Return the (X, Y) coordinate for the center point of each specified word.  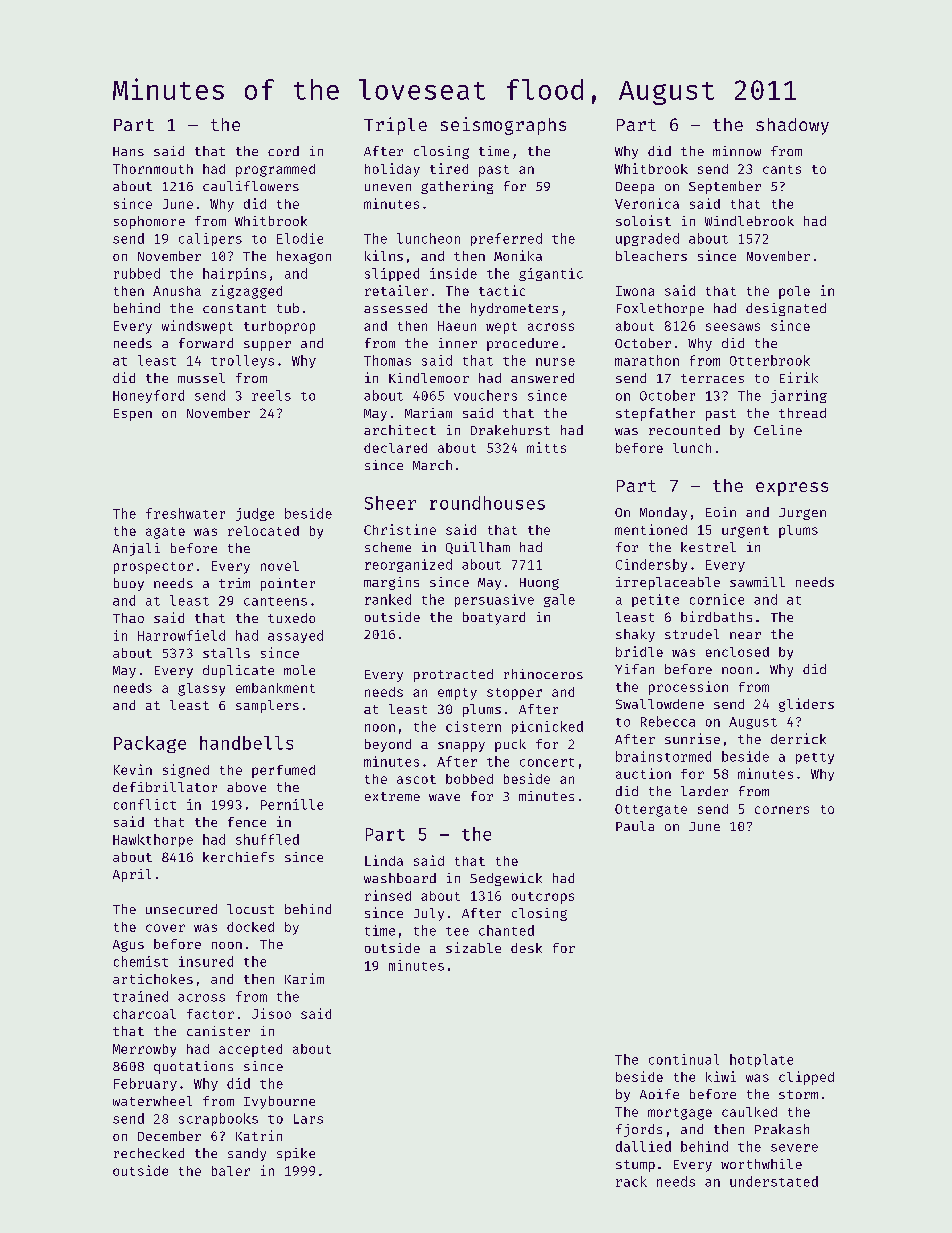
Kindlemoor (429, 378)
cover (165, 928)
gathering (457, 187)
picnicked (547, 727)
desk (526, 948)
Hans (128, 151)
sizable (473, 947)
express (792, 489)
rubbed (137, 273)
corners (782, 810)
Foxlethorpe (660, 309)
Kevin (133, 769)
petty (815, 758)
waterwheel (152, 1101)
